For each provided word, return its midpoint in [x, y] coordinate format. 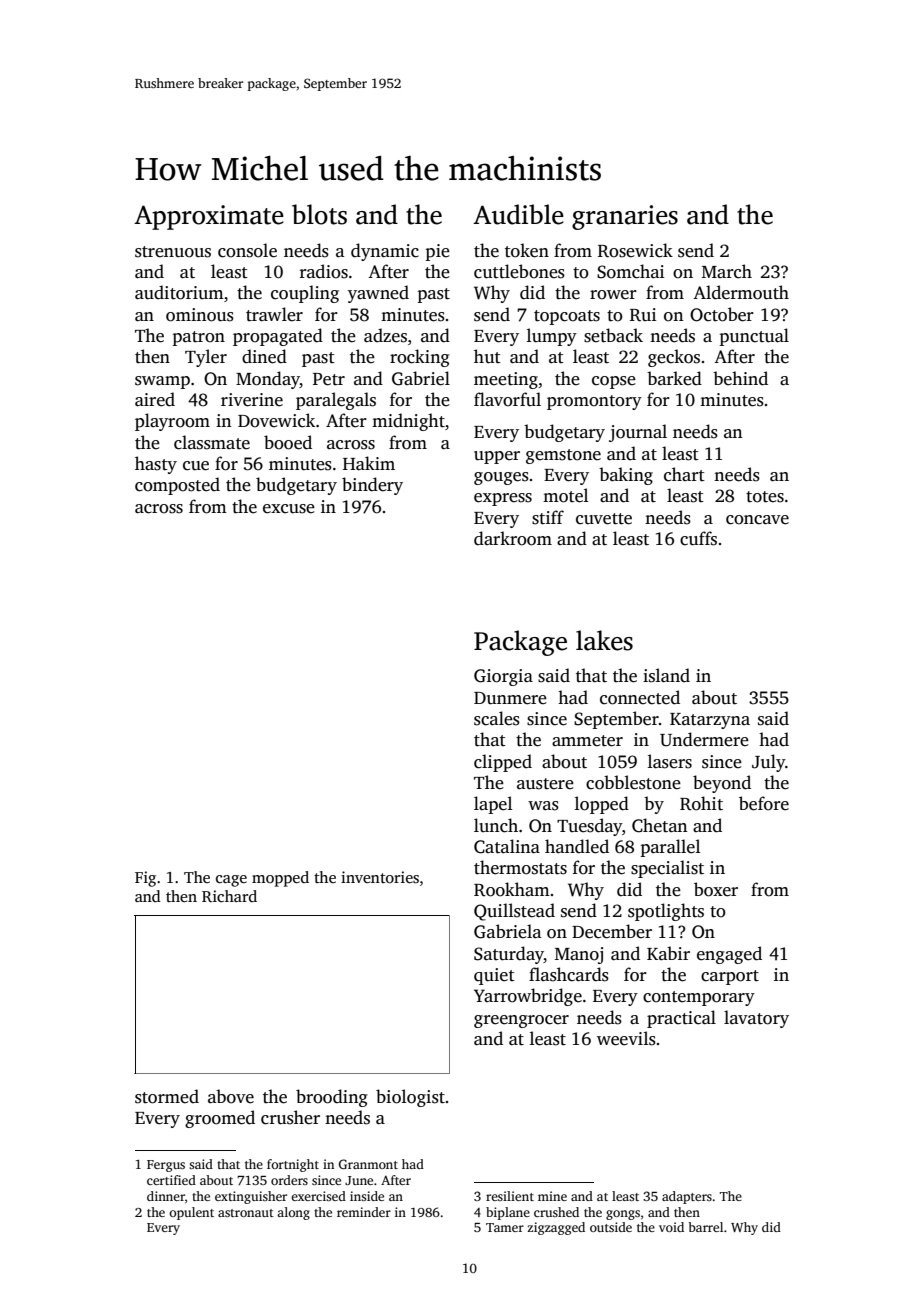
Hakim [369, 463]
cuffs [698, 538]
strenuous [173, 252]
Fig [145, 879]
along [293, 1213]
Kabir [668, 953]
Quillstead [514, 912]
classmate [212, 442]
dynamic [385, 252]
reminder [364, 1212]
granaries [625, 217]
